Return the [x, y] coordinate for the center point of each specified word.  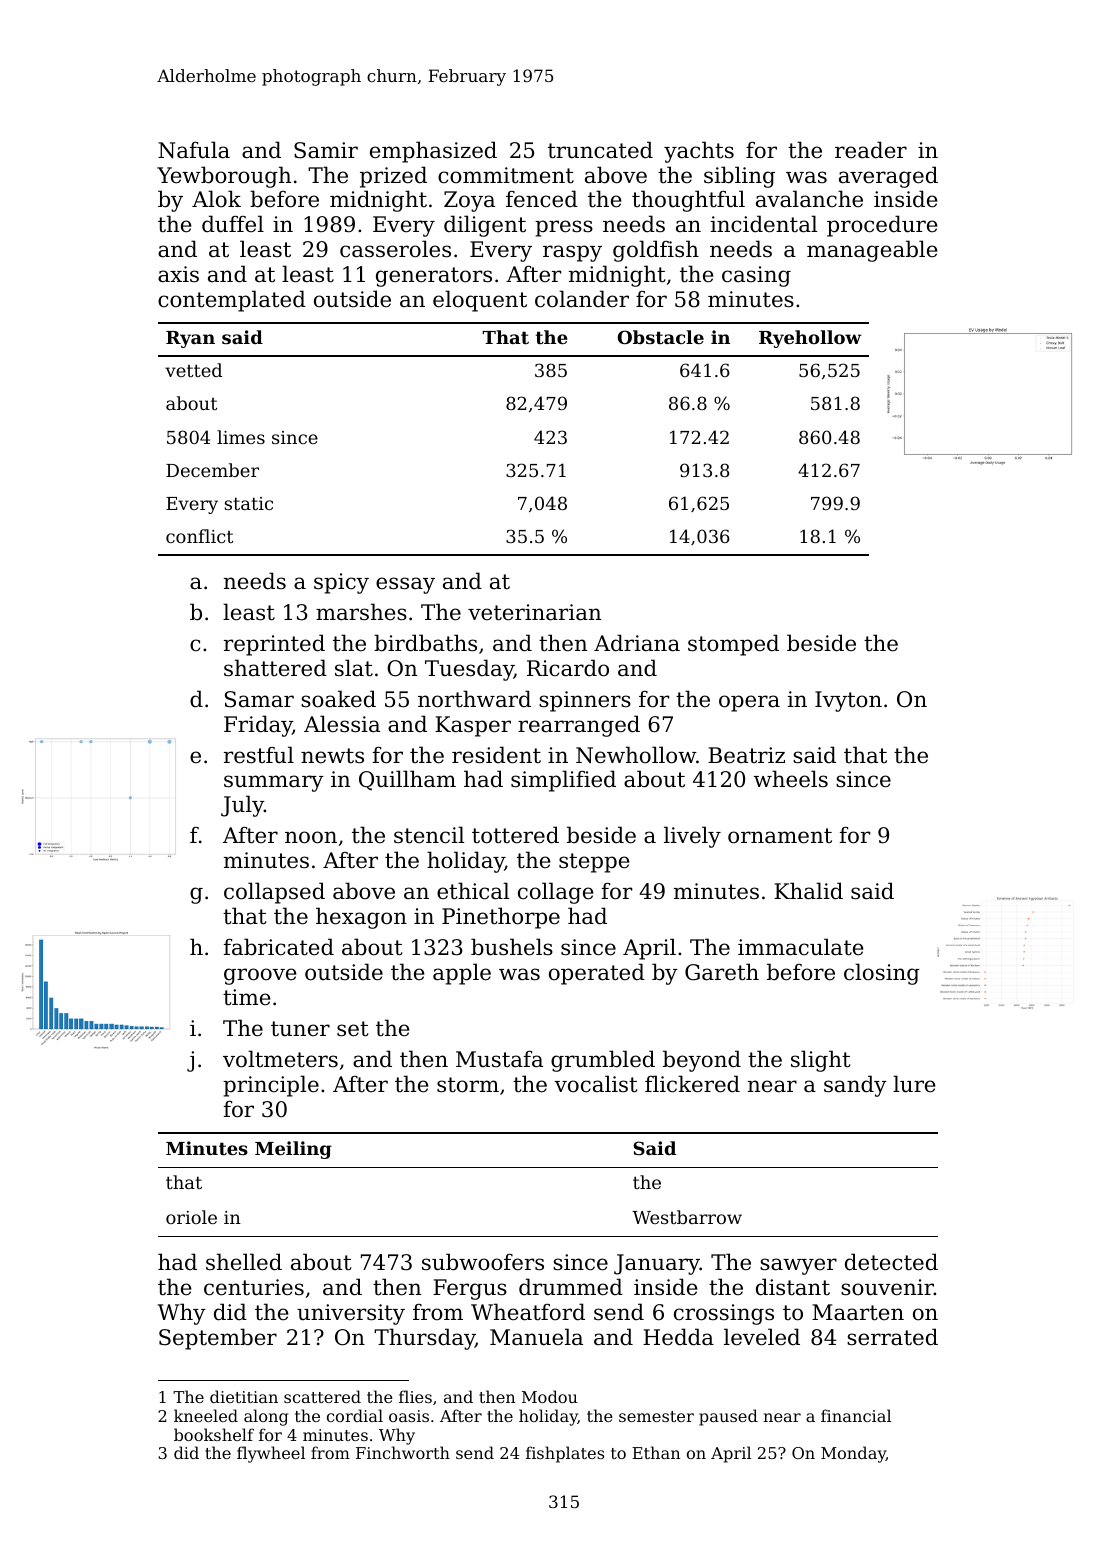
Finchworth [403, 1452]
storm [468, 1085]
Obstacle [661, 337]
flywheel [271, 1454]
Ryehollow [810, 339]
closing [882, 974]
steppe [594, 863]
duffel [233, 224]
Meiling [293, 1150]
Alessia [342, 724]
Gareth [722, 972]
